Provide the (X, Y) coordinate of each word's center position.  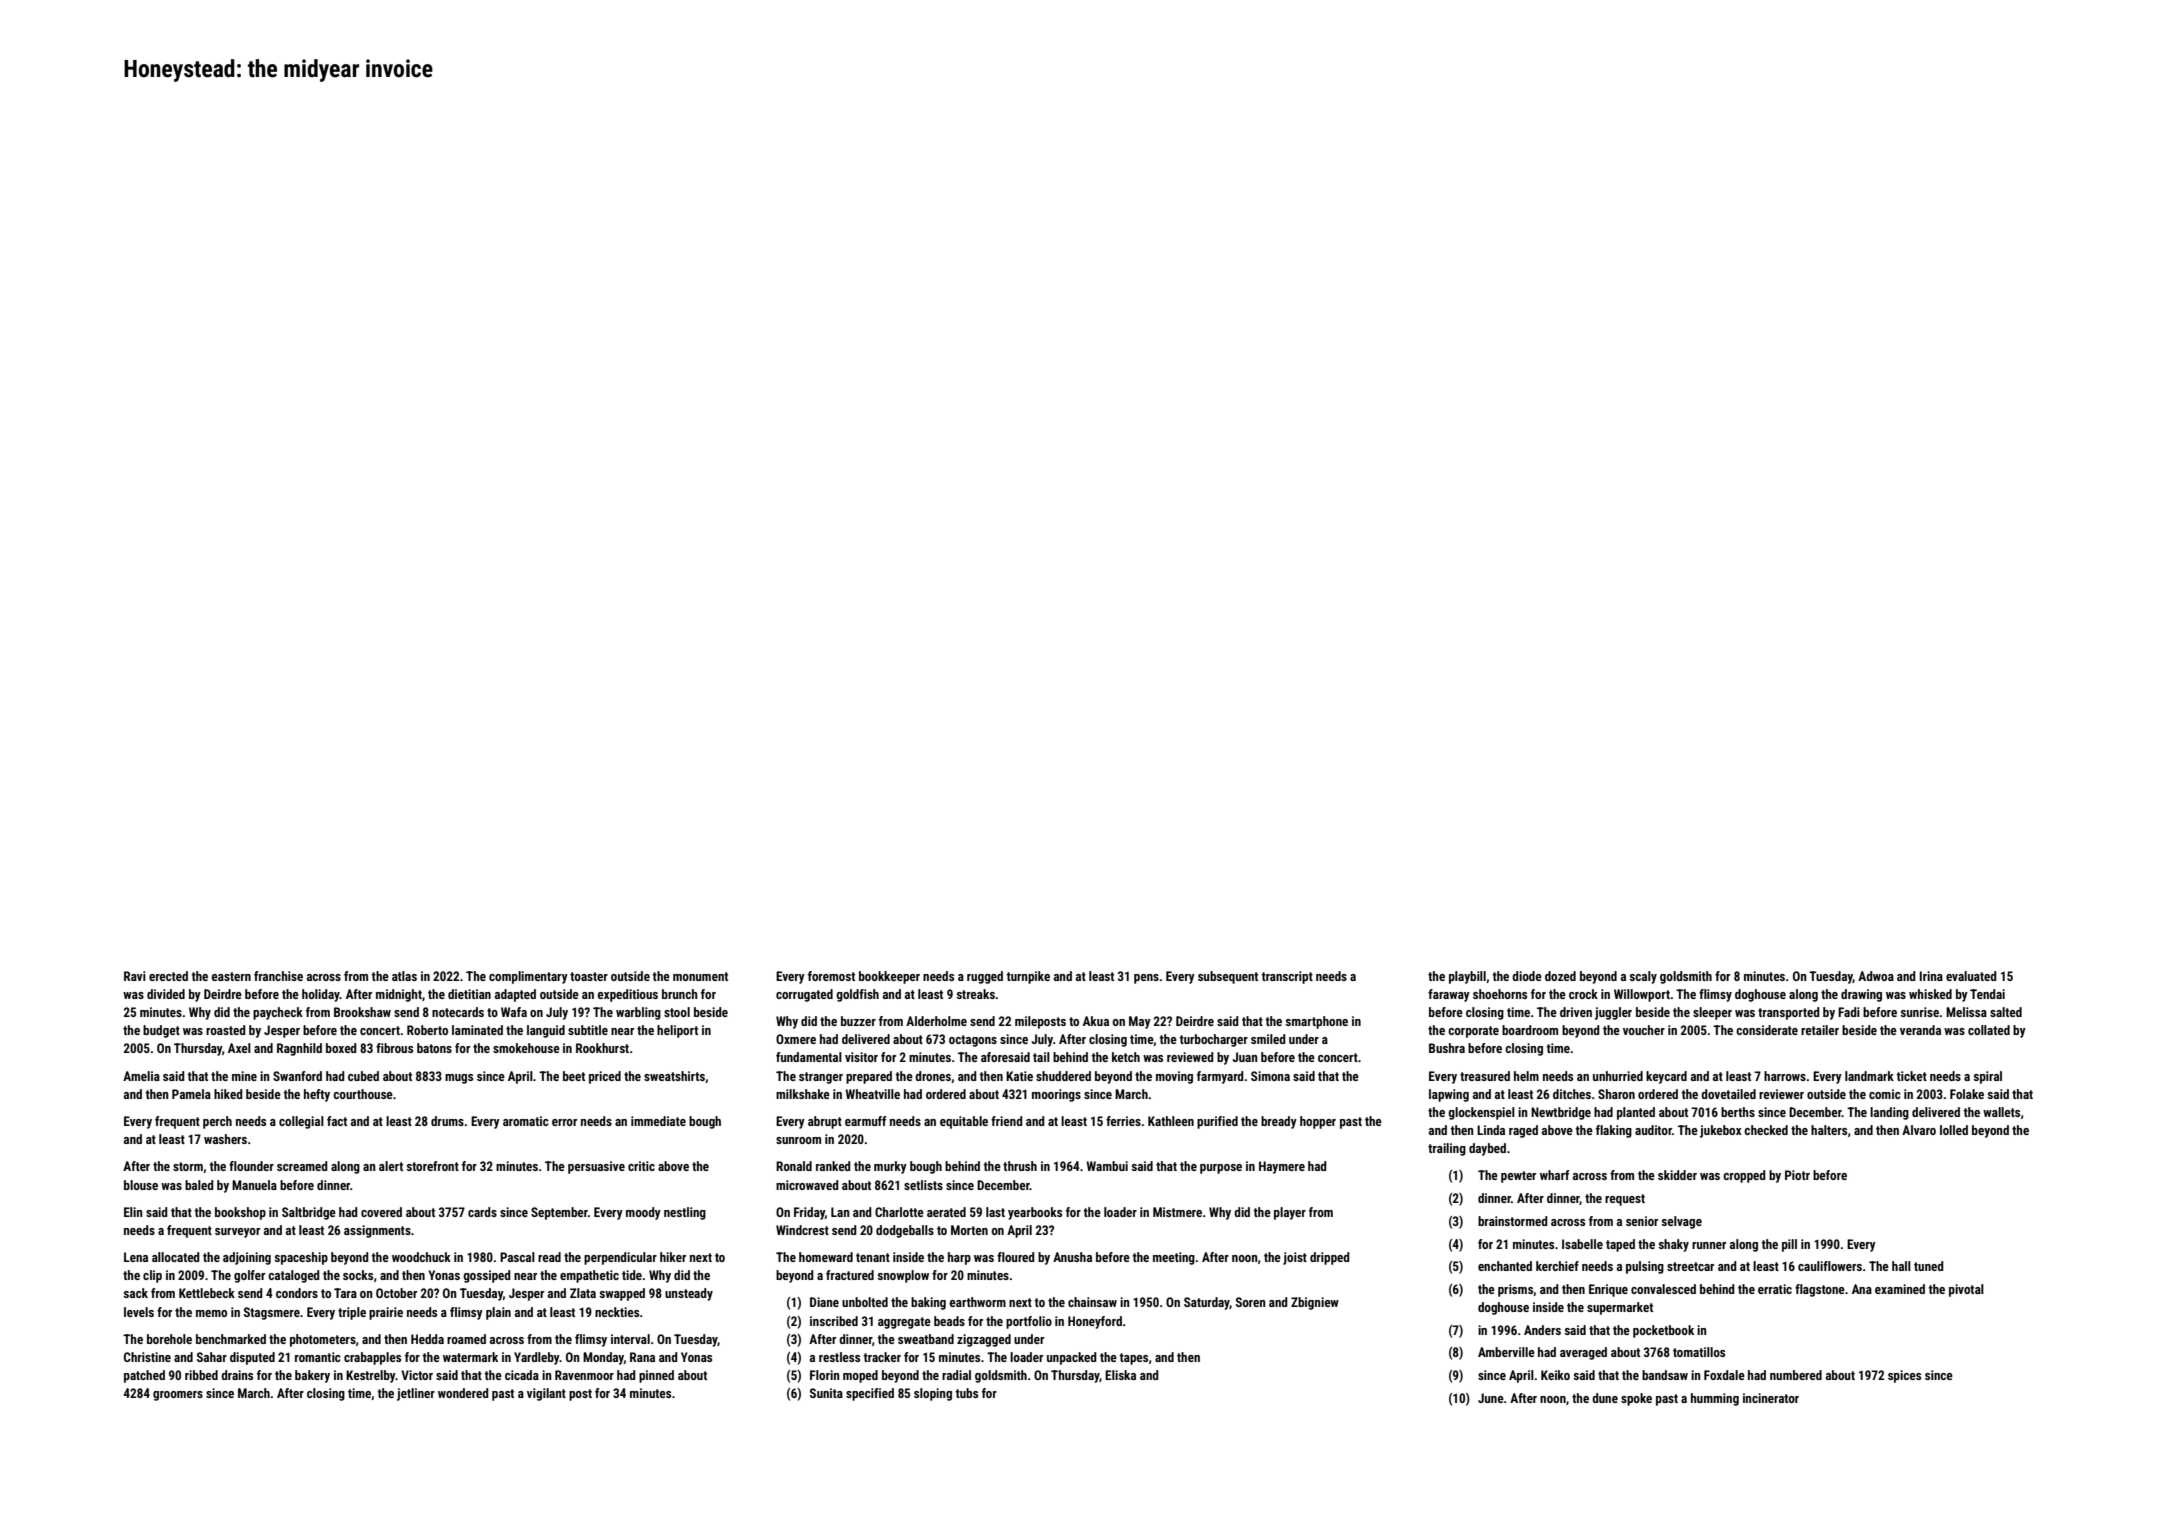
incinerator (1771, 1398)
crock (1583, 994)
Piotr (1797, 1175)
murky (890, 1167)
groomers (178, 1396)
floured (1016, 1257)
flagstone (1820, 1290)
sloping (933, 1394)
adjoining (247, 1258)
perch (217, 1122)
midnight (399, 995)
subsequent (1228, 977)
